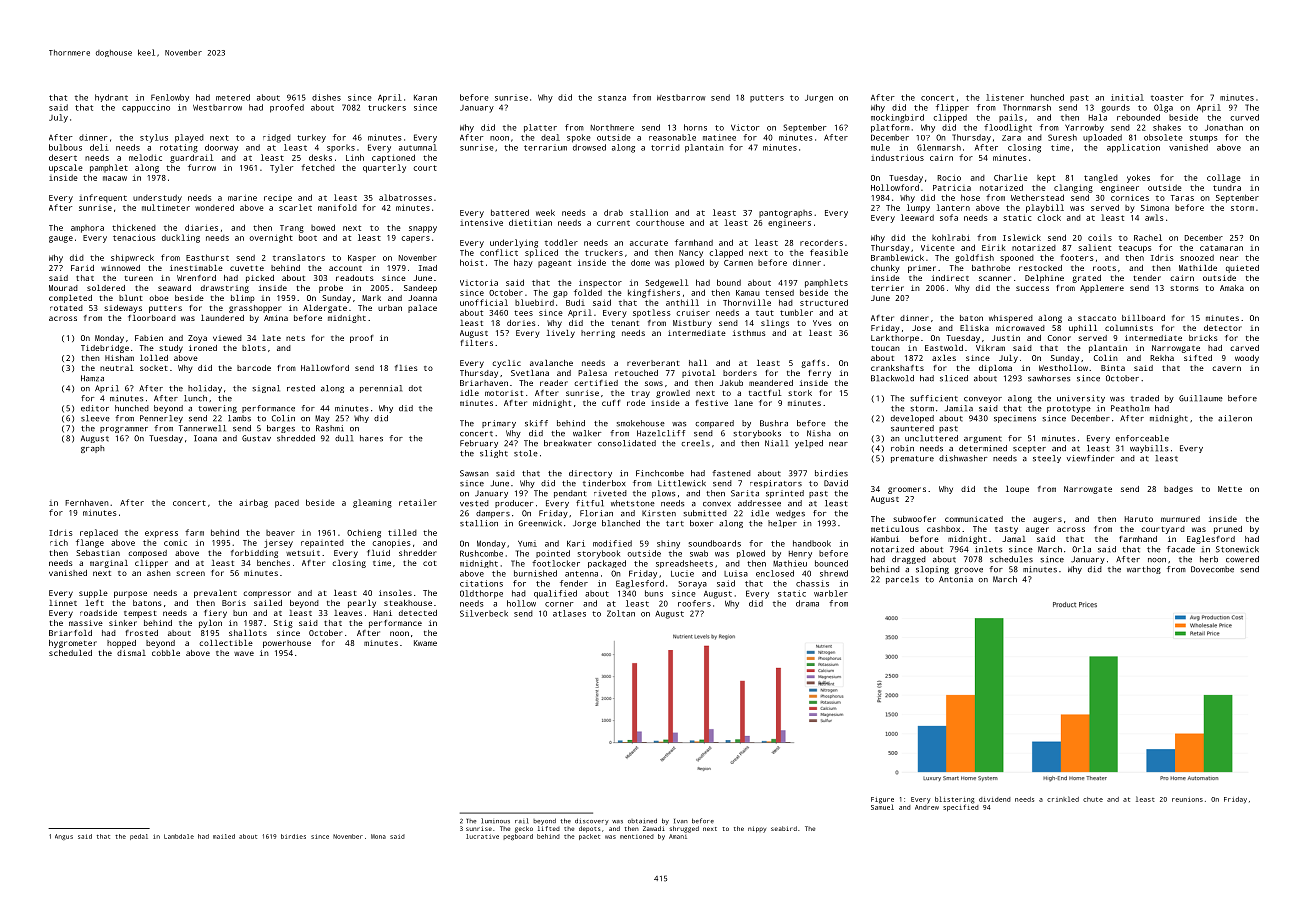 The width and height of the page is (1308, 924). I want to click on Briarfold, so click(70, 633).
